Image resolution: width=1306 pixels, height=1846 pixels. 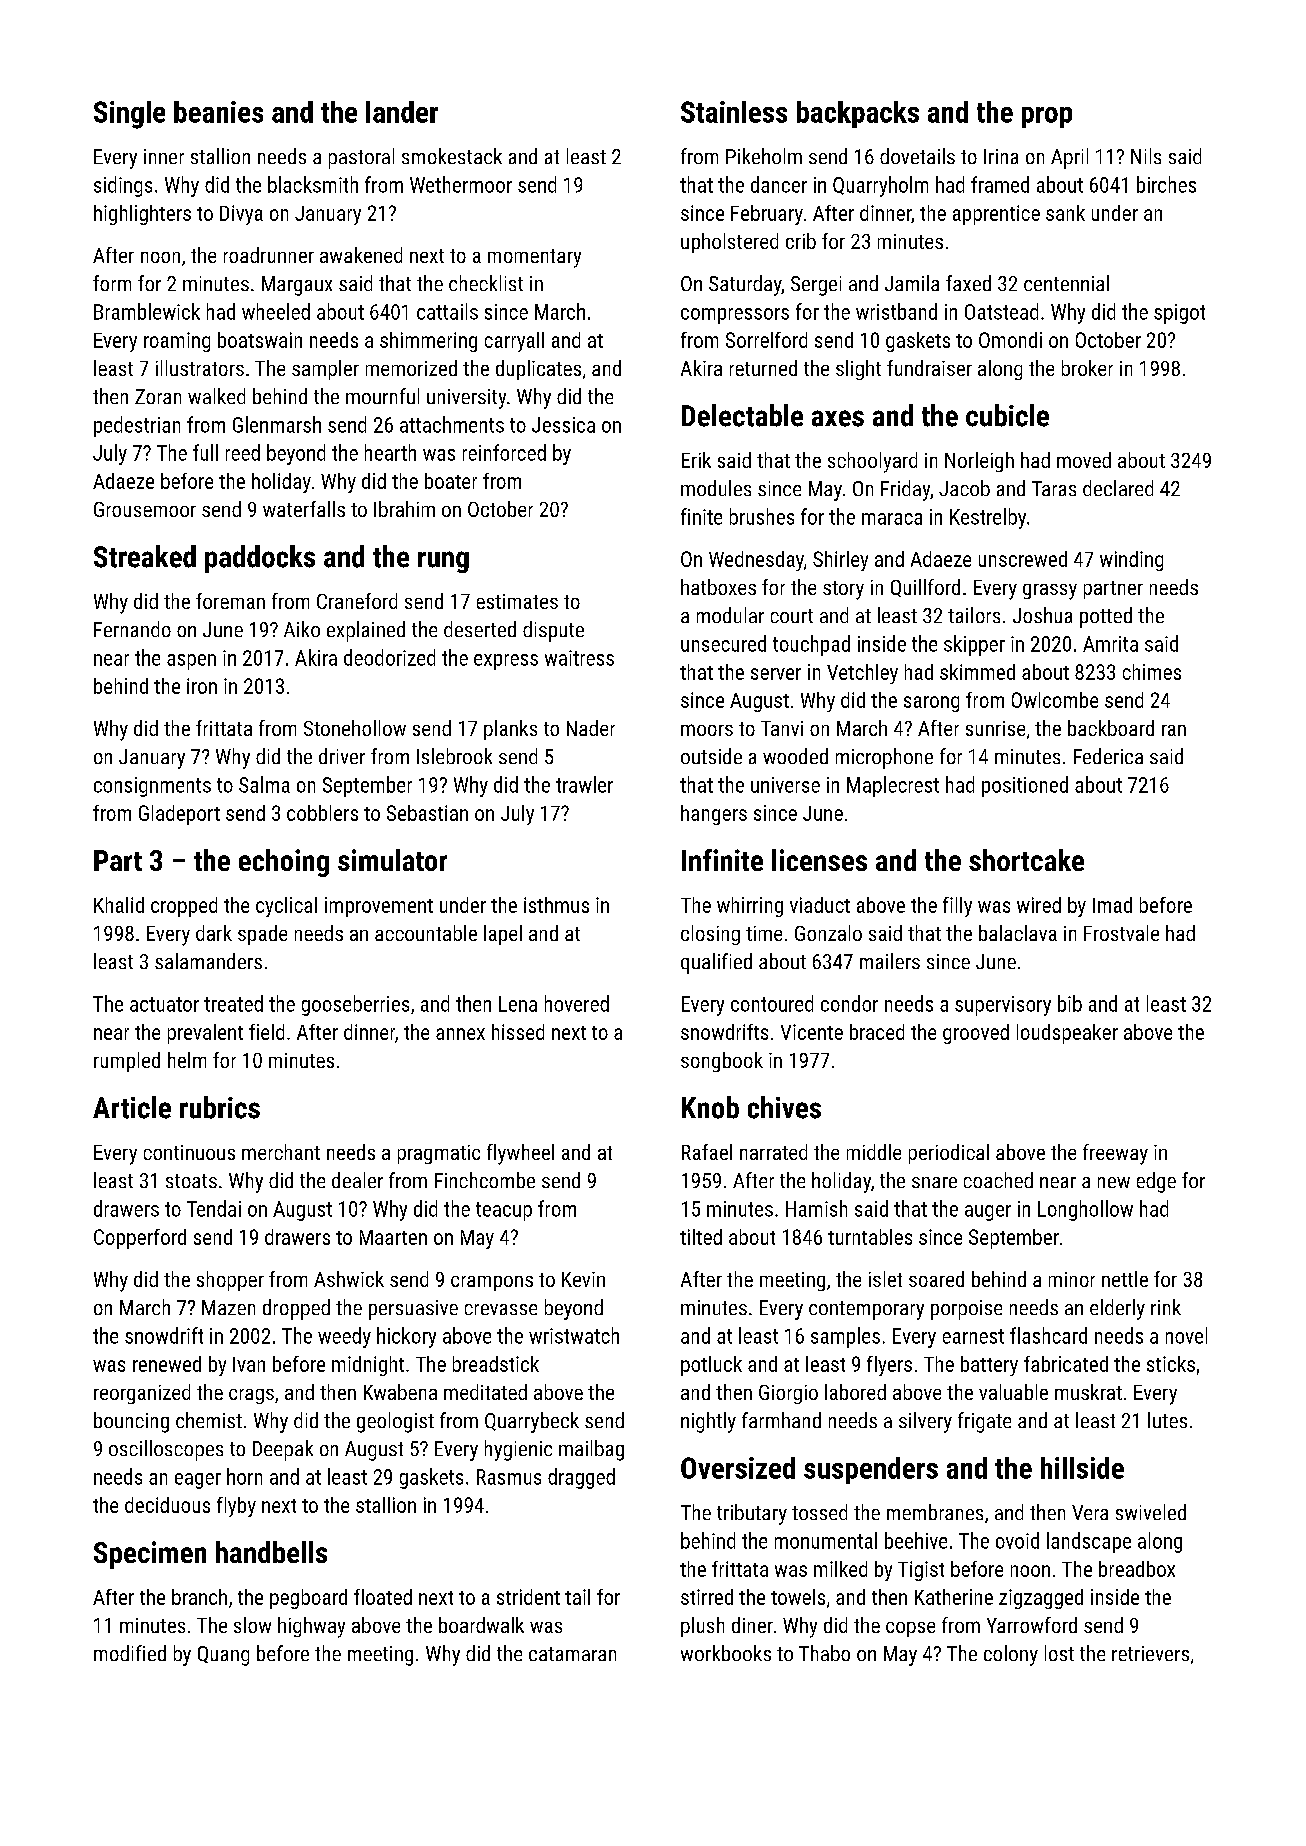 What do you see at coordinates (890, 961) in the screenshot?
I see `mailers` at bounding box center [890, 961].
